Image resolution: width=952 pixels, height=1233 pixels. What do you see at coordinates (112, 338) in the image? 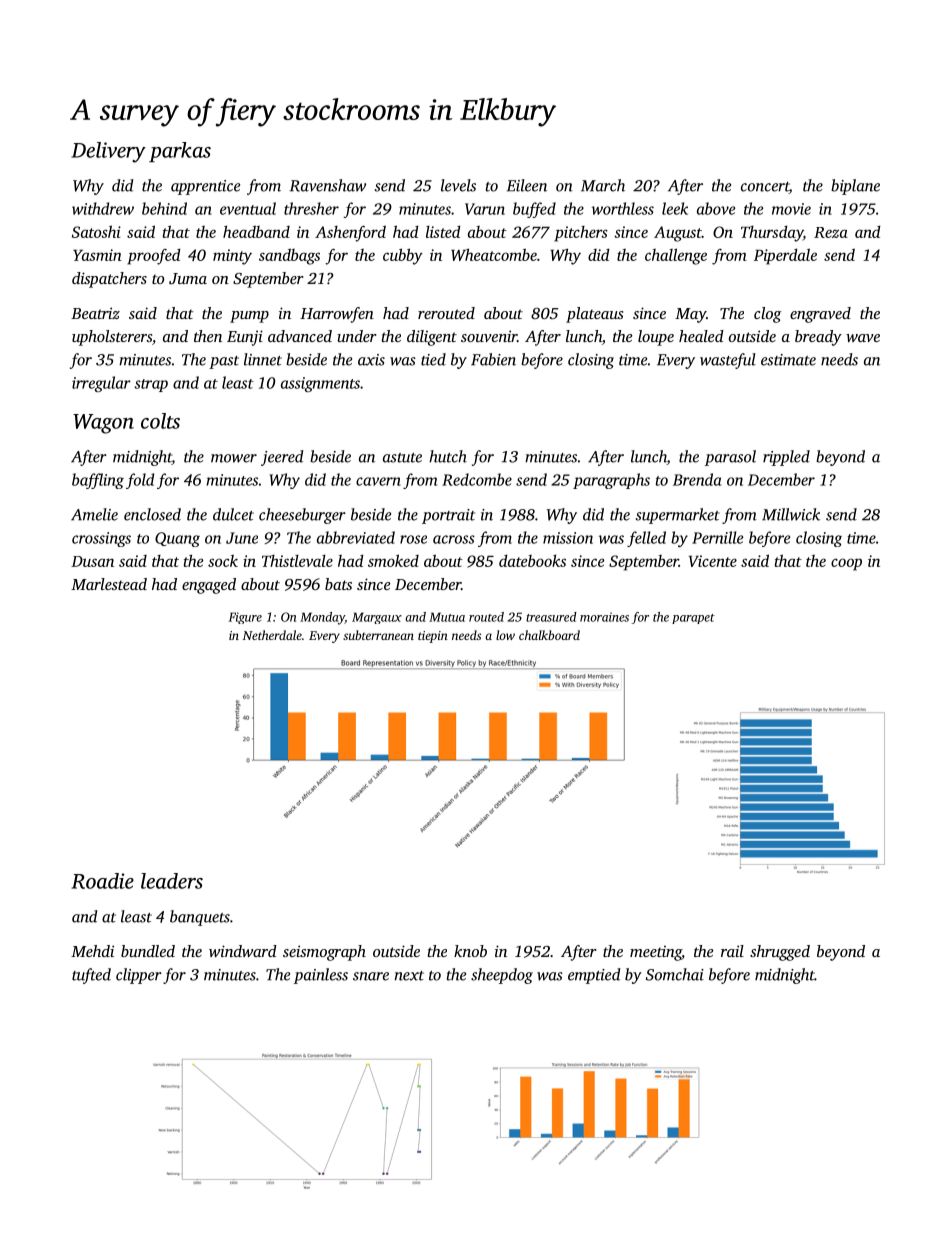
I see `upholsterers` at bounding box center [112, 338].
